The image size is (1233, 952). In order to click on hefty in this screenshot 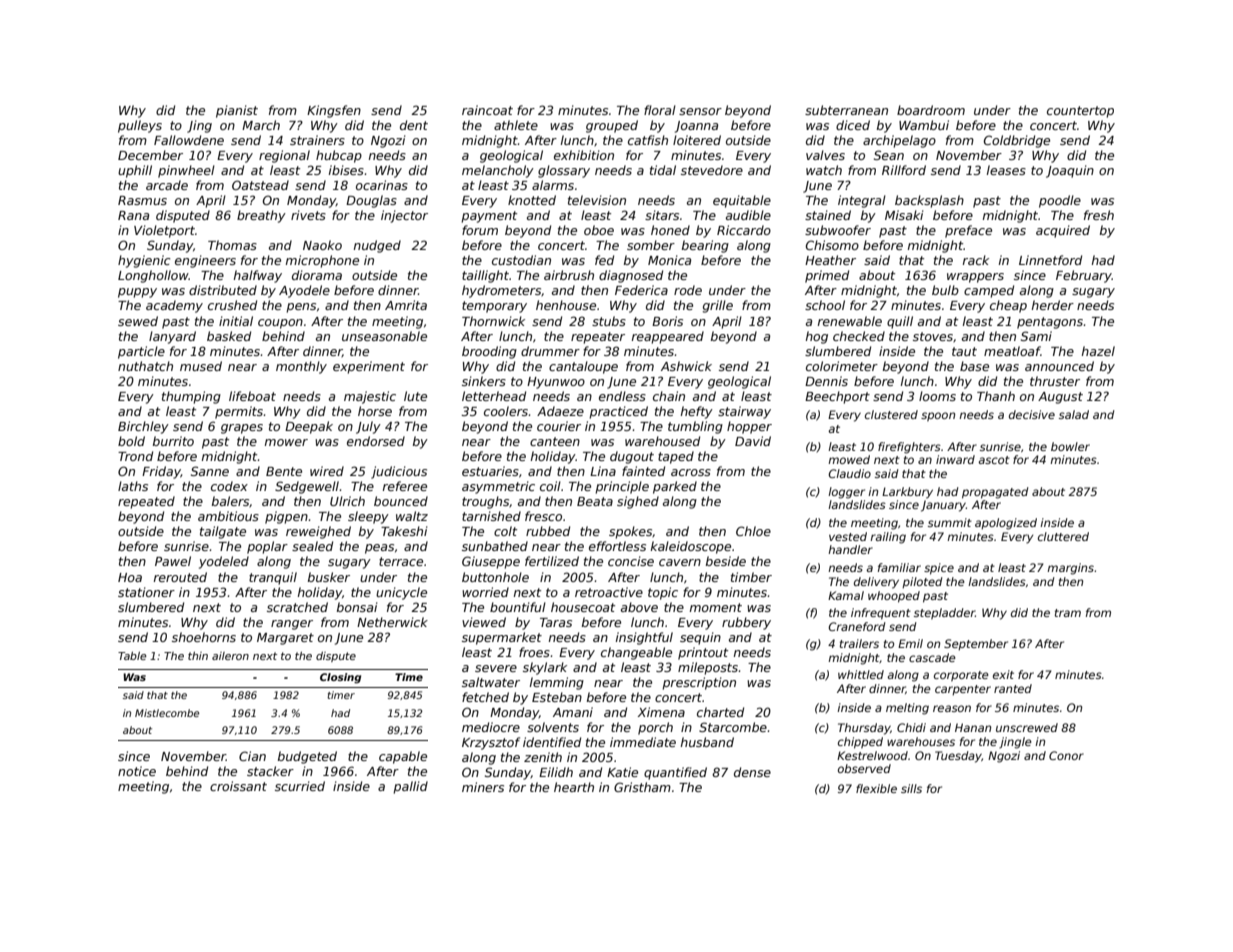, I will do `click(697, 412)`.
